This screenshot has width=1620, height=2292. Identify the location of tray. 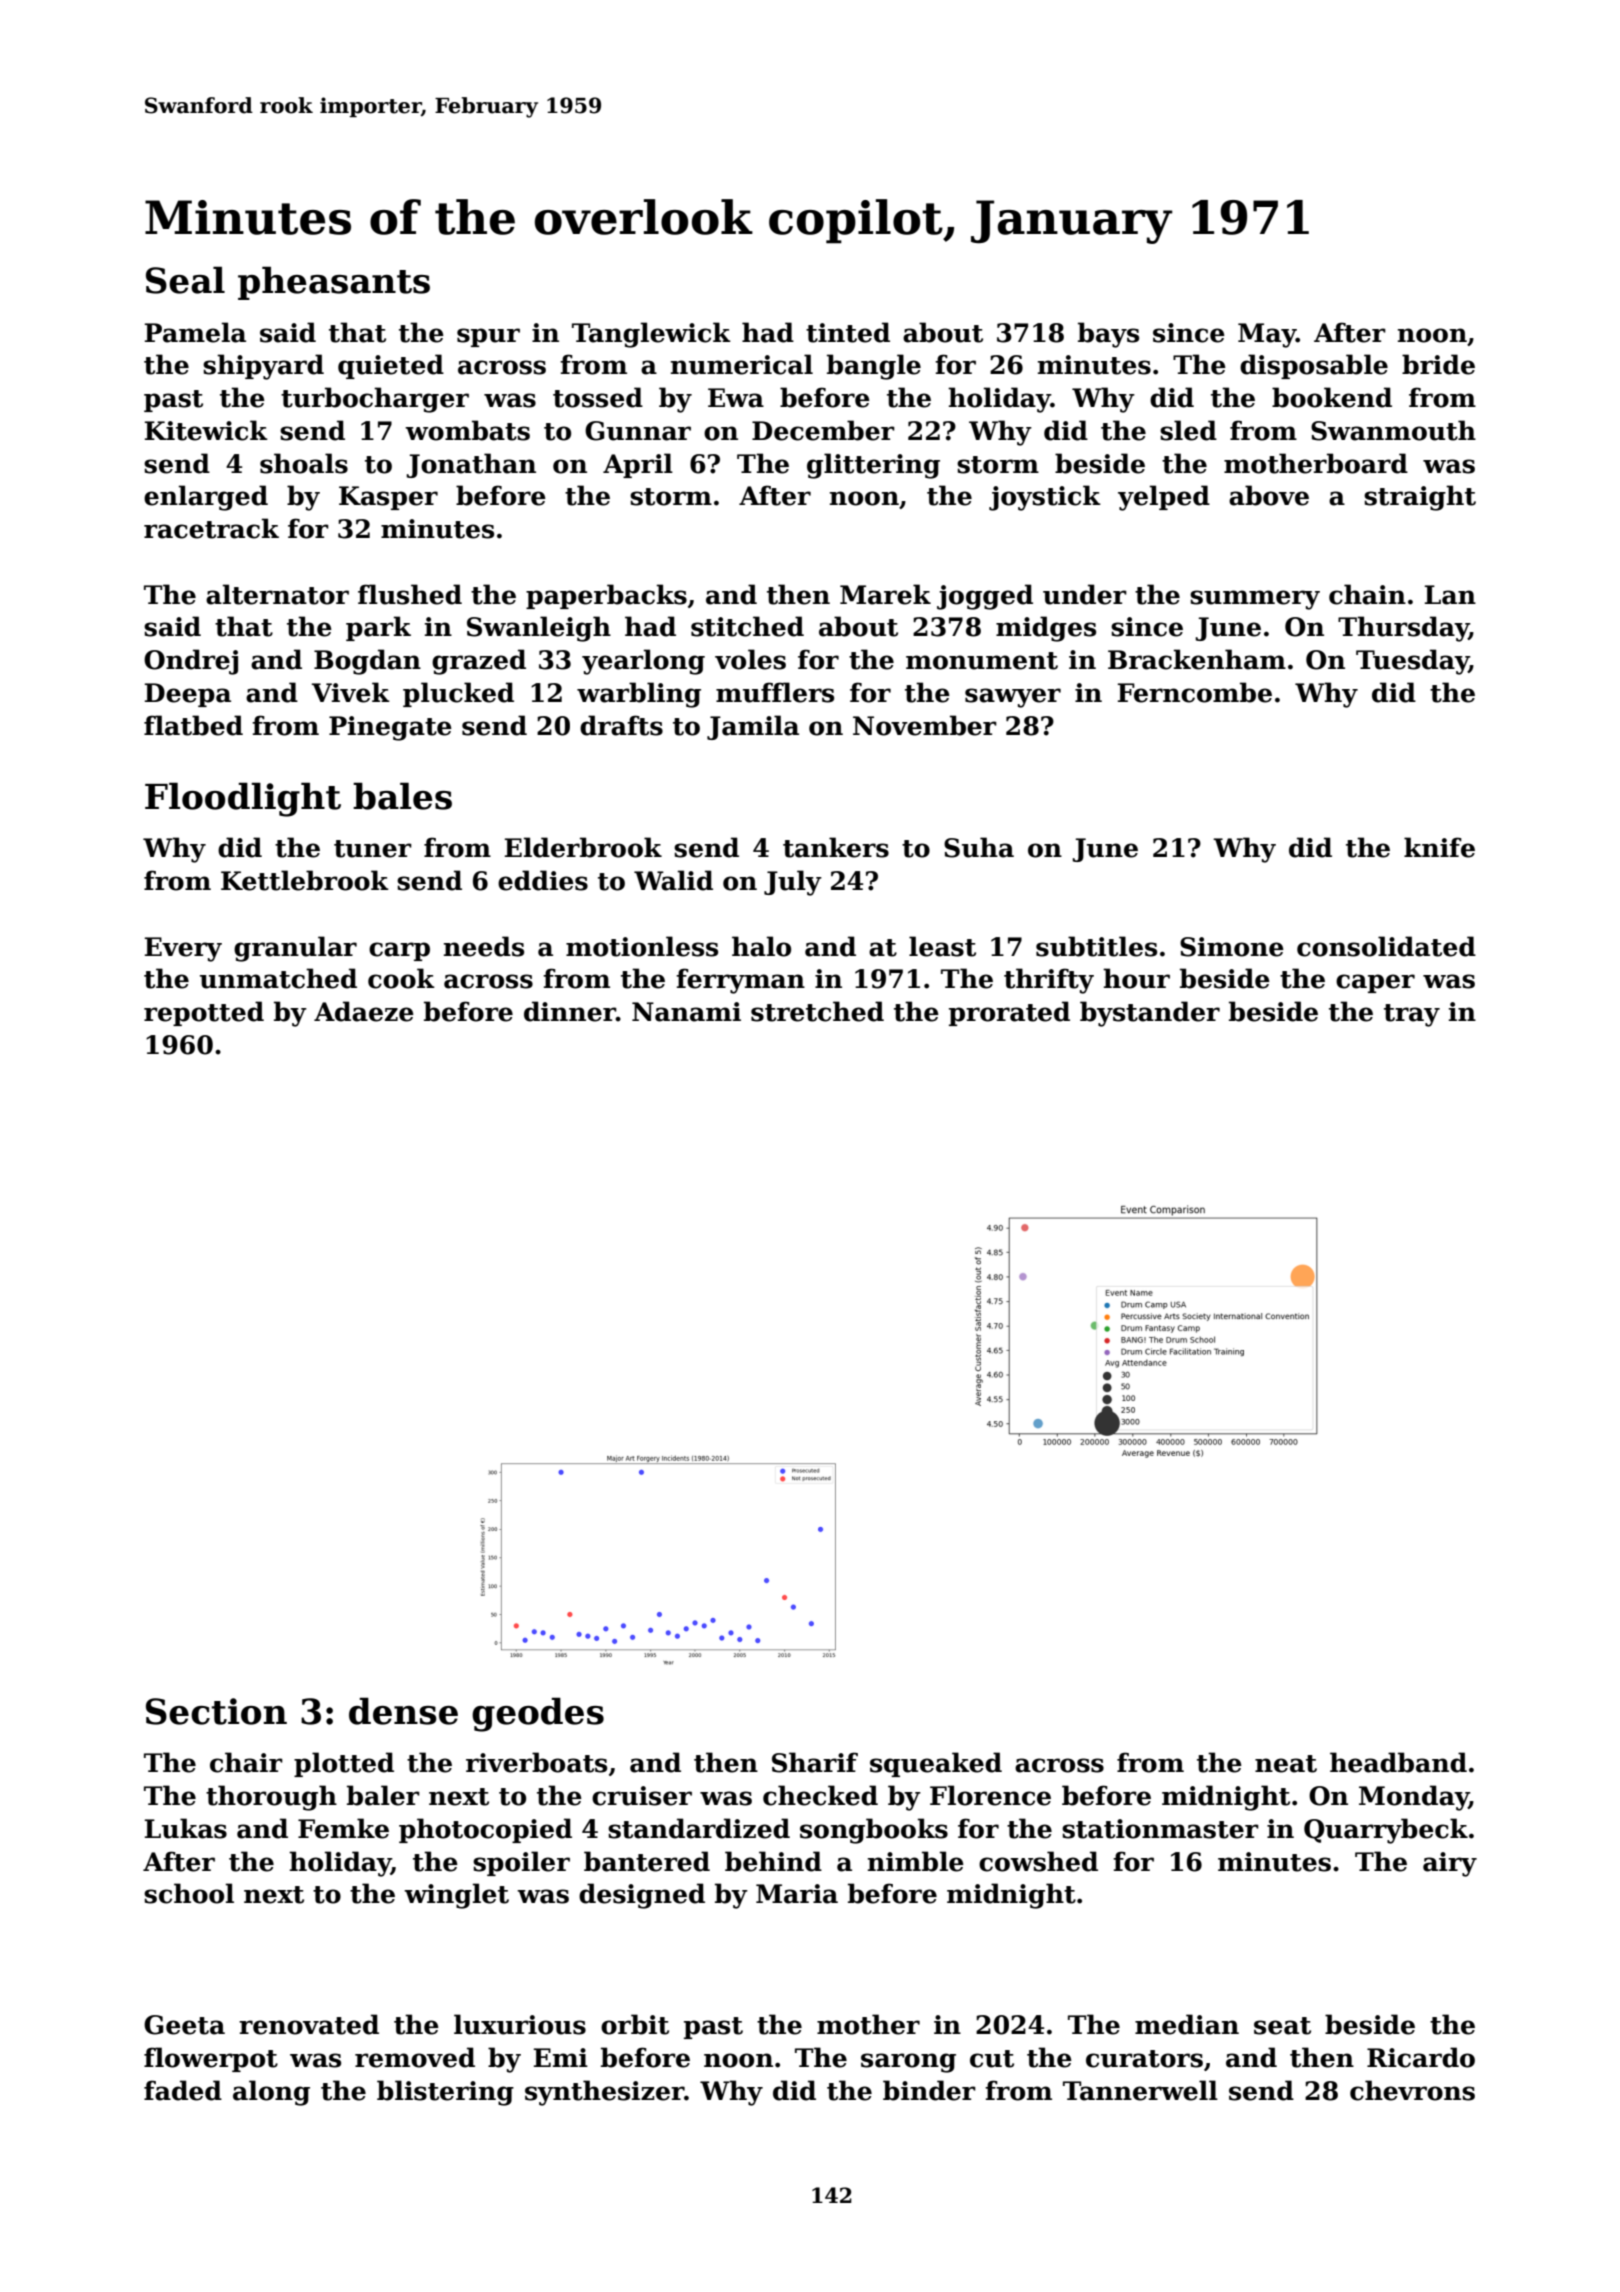
(1412, 1015).
